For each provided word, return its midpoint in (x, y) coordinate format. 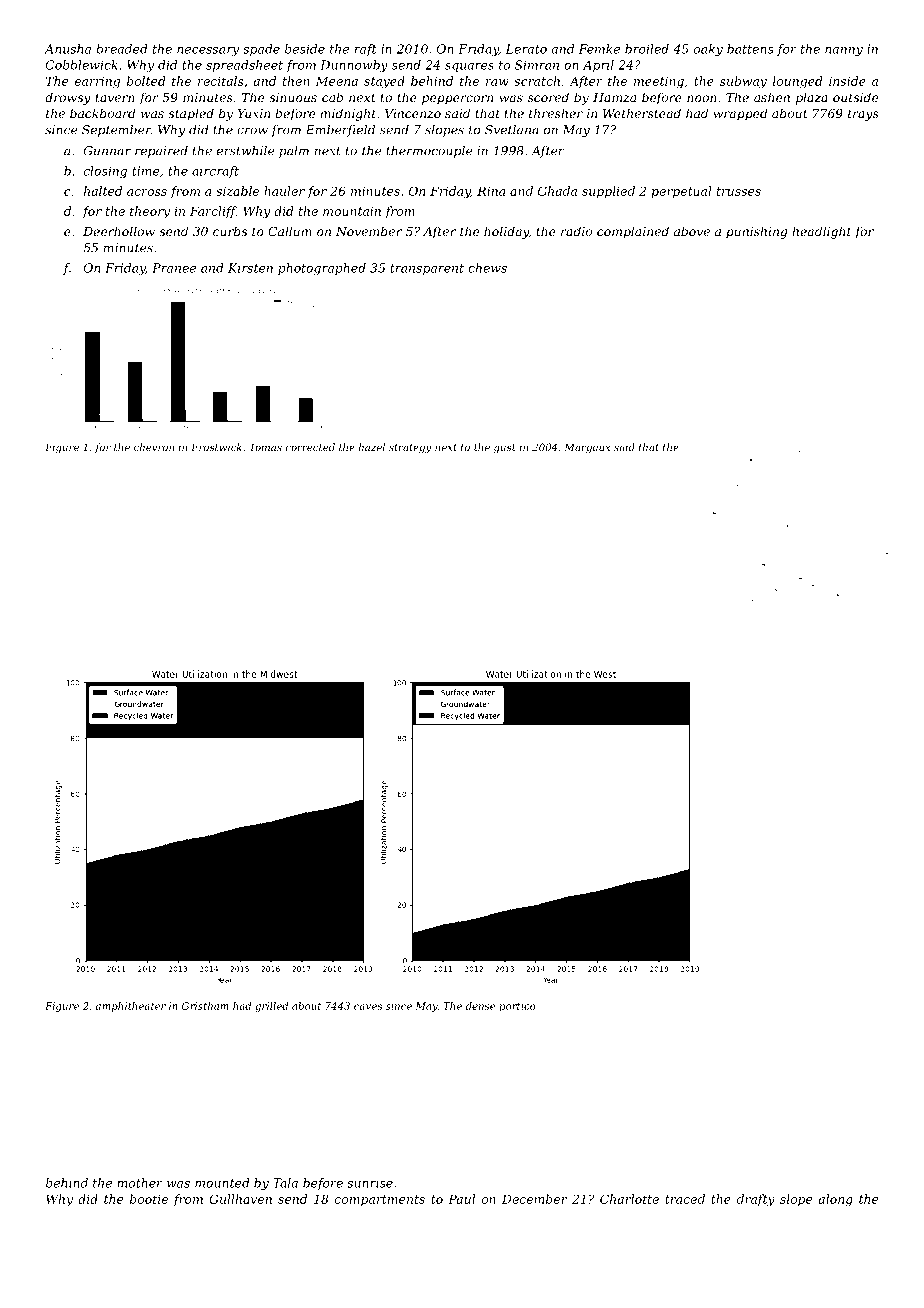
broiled (647, 49)
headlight (821, 232)
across (147, 192)
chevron (154, 447)
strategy (410, 448)
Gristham (205, 1006)
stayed (384, 82)
